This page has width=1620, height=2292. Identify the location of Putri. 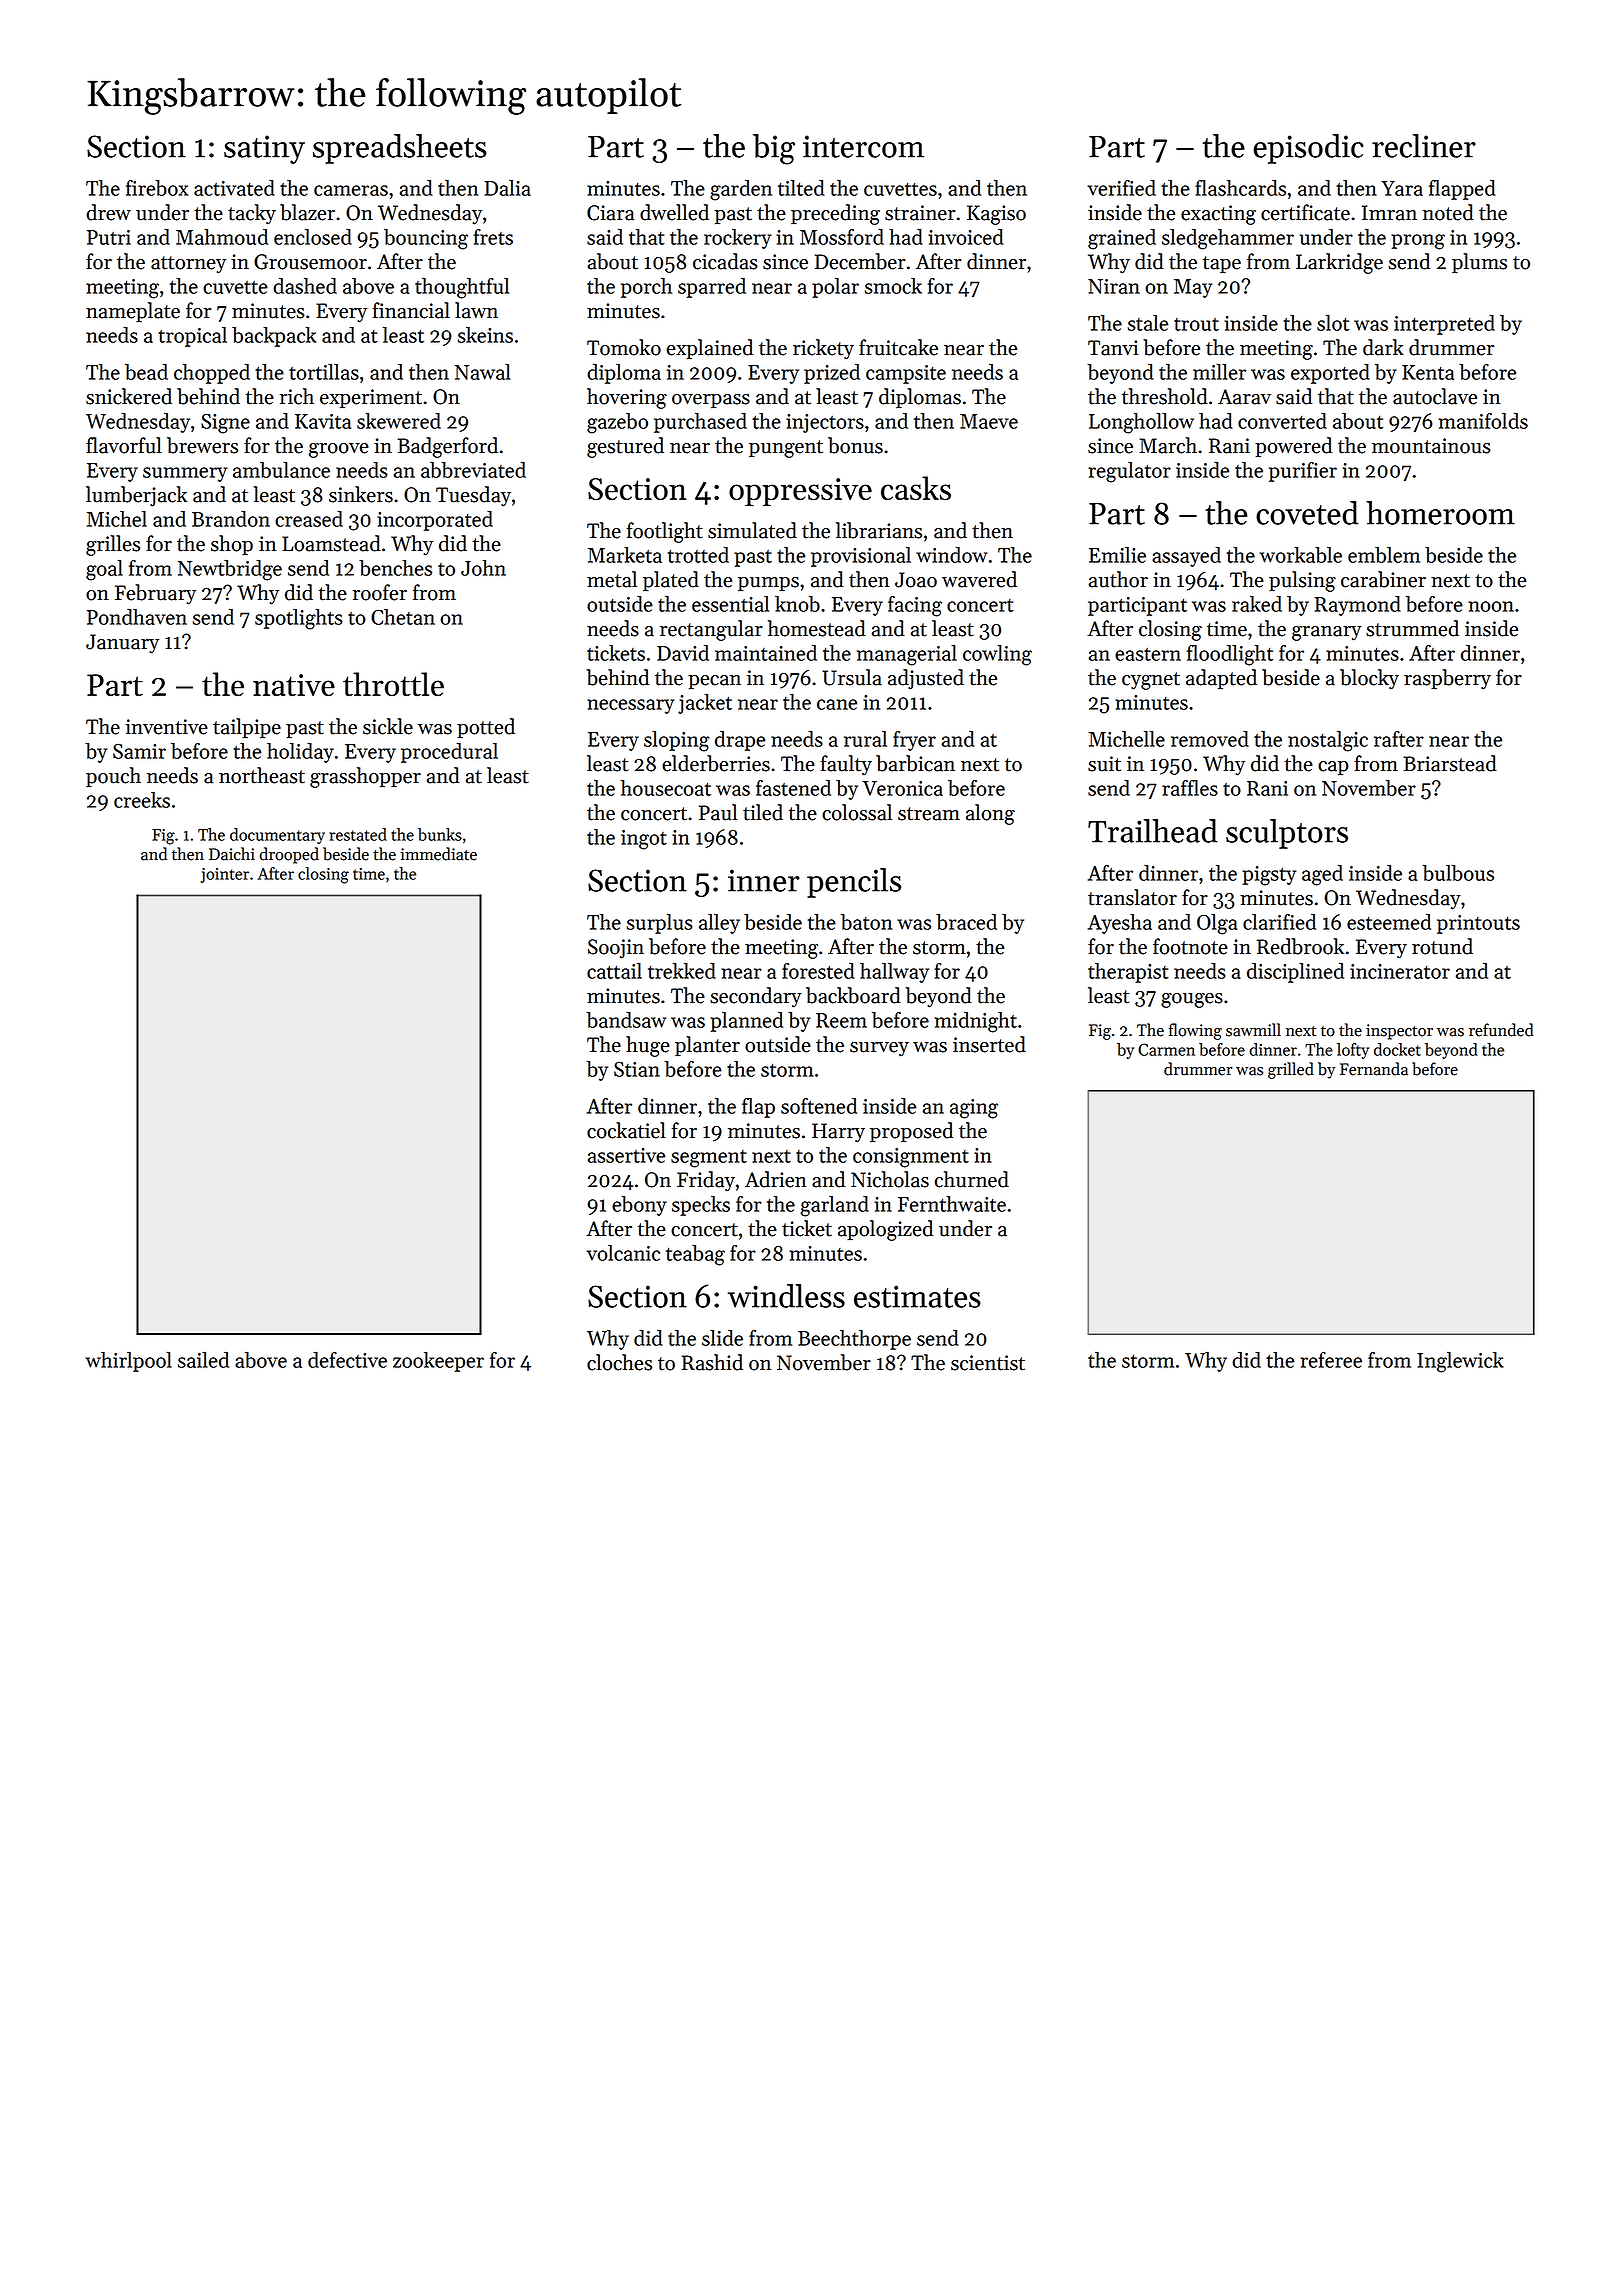
(109, 237).
